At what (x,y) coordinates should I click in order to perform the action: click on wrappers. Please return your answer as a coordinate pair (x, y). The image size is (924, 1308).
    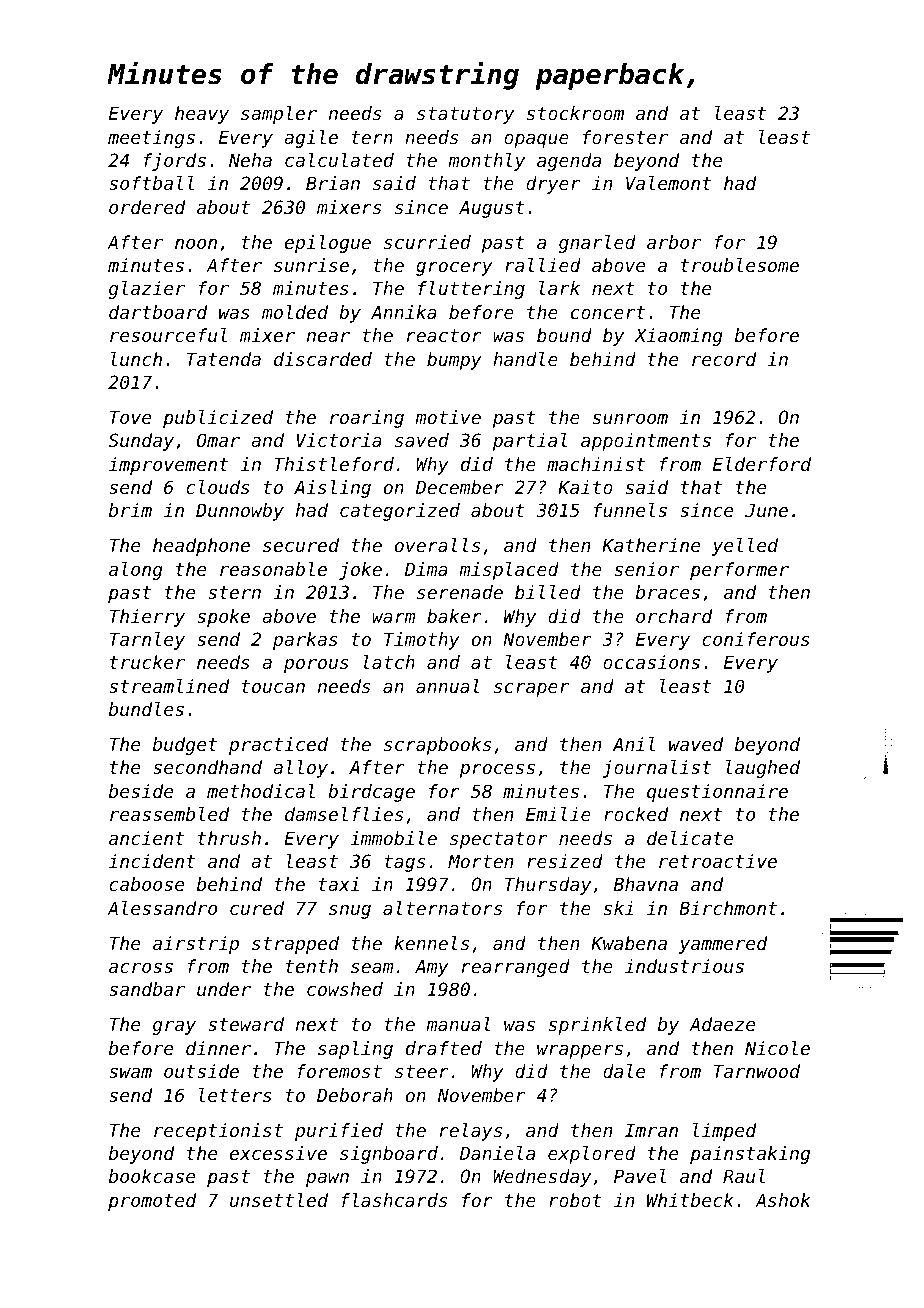
    Looking at the image, I should click on (580, 1052).
